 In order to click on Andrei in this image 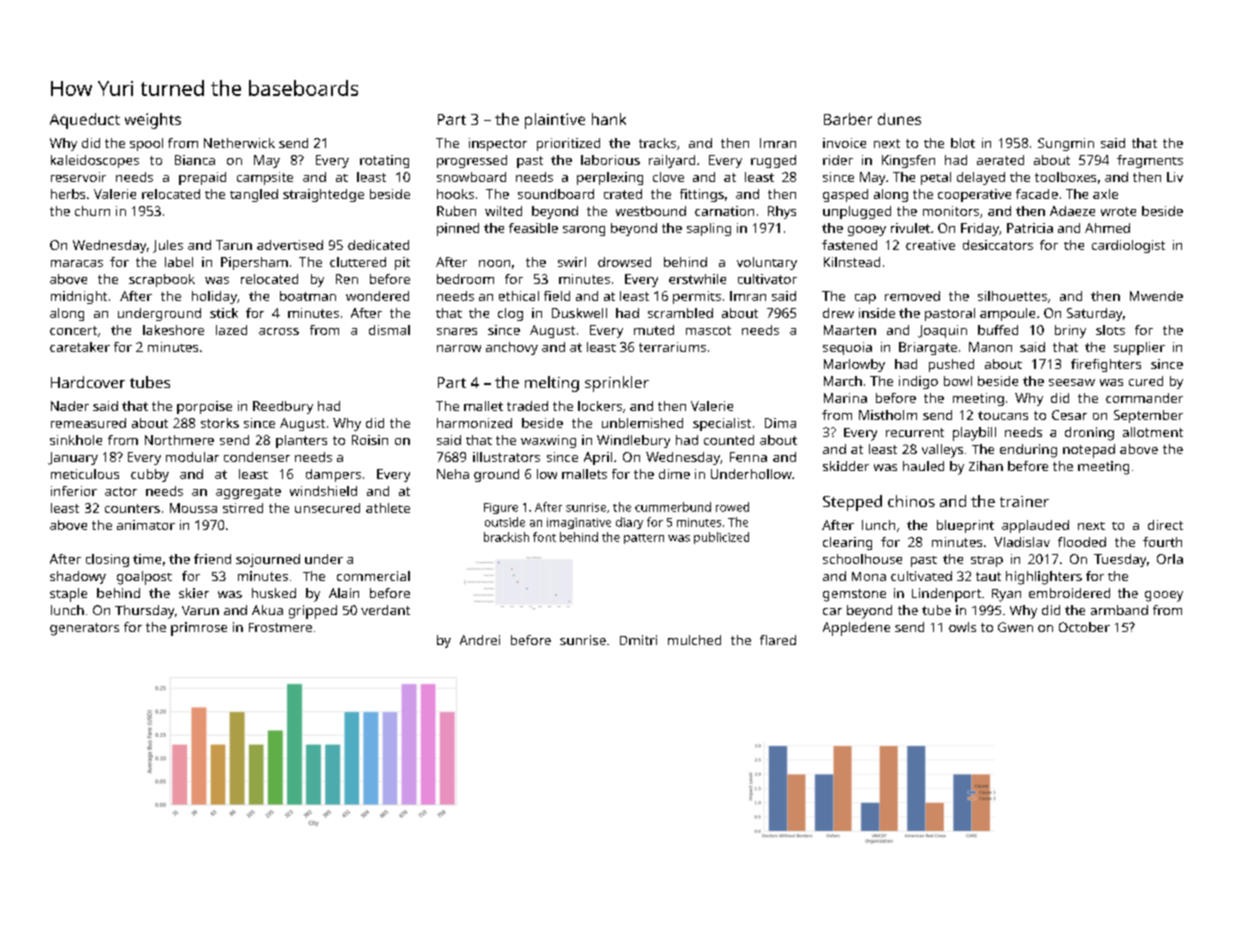, I will do `click(480, 640)`.
